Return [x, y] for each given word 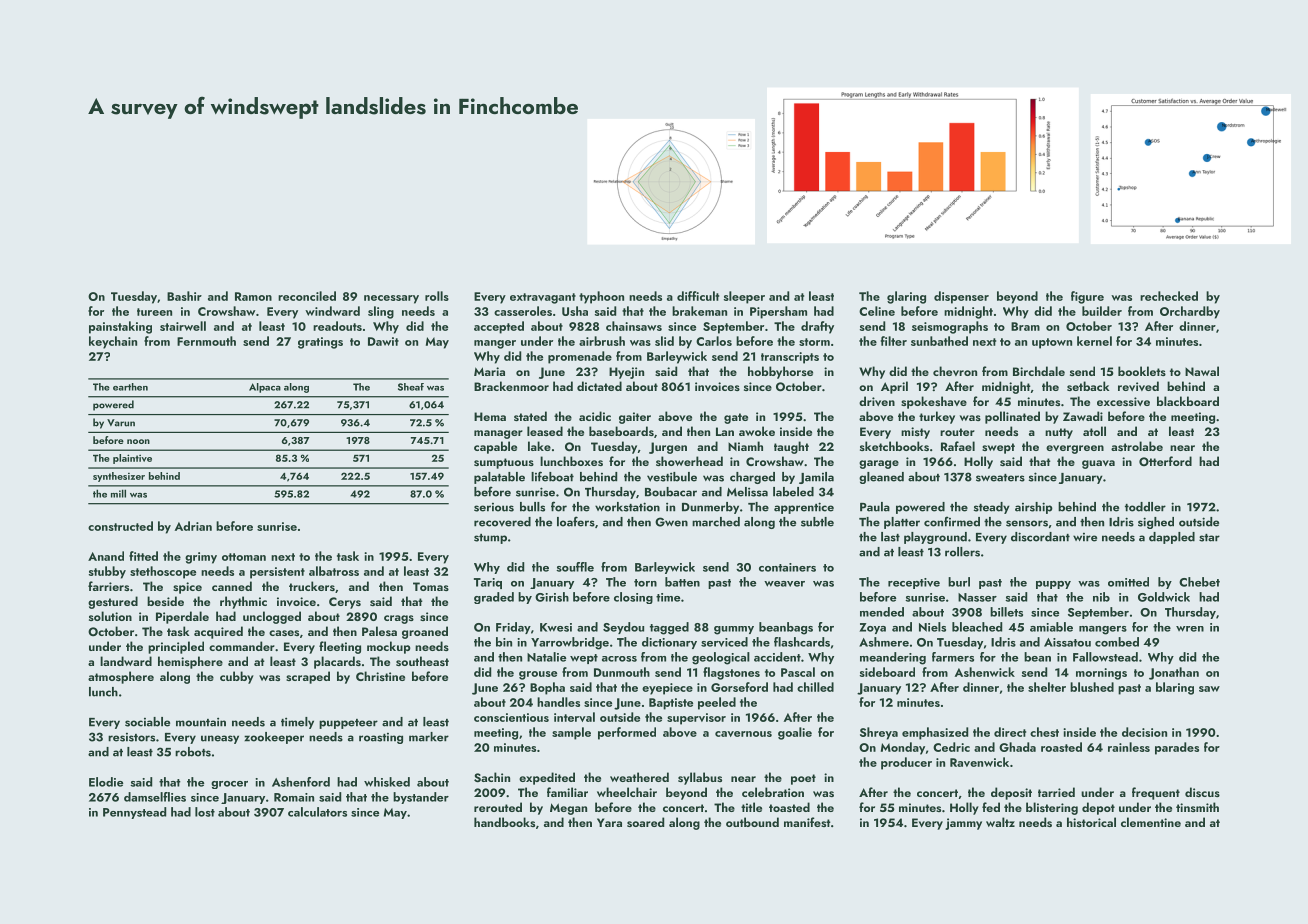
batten [682, 582]
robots [193, 752]
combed [1117, 642]
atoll [1094, 431]
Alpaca [265, 388]
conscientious [511, 717]
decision [1144, 732]
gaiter [635, 418]
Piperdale [182, 617]
